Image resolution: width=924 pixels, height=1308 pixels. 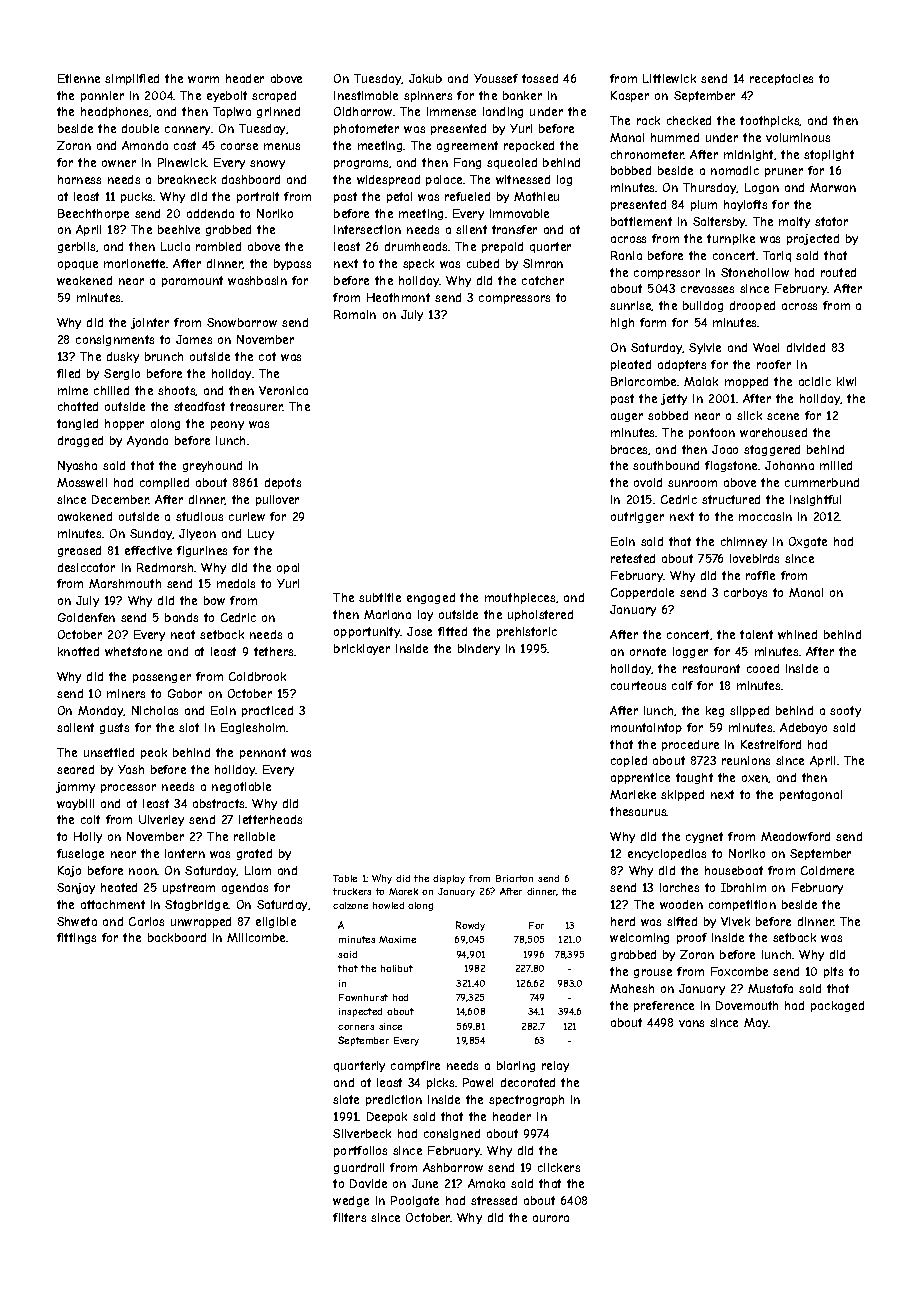 What do you see at coordinates (551, 1218) in the screenshot?
I see `aurora` at bounding box center [551, 1218].
